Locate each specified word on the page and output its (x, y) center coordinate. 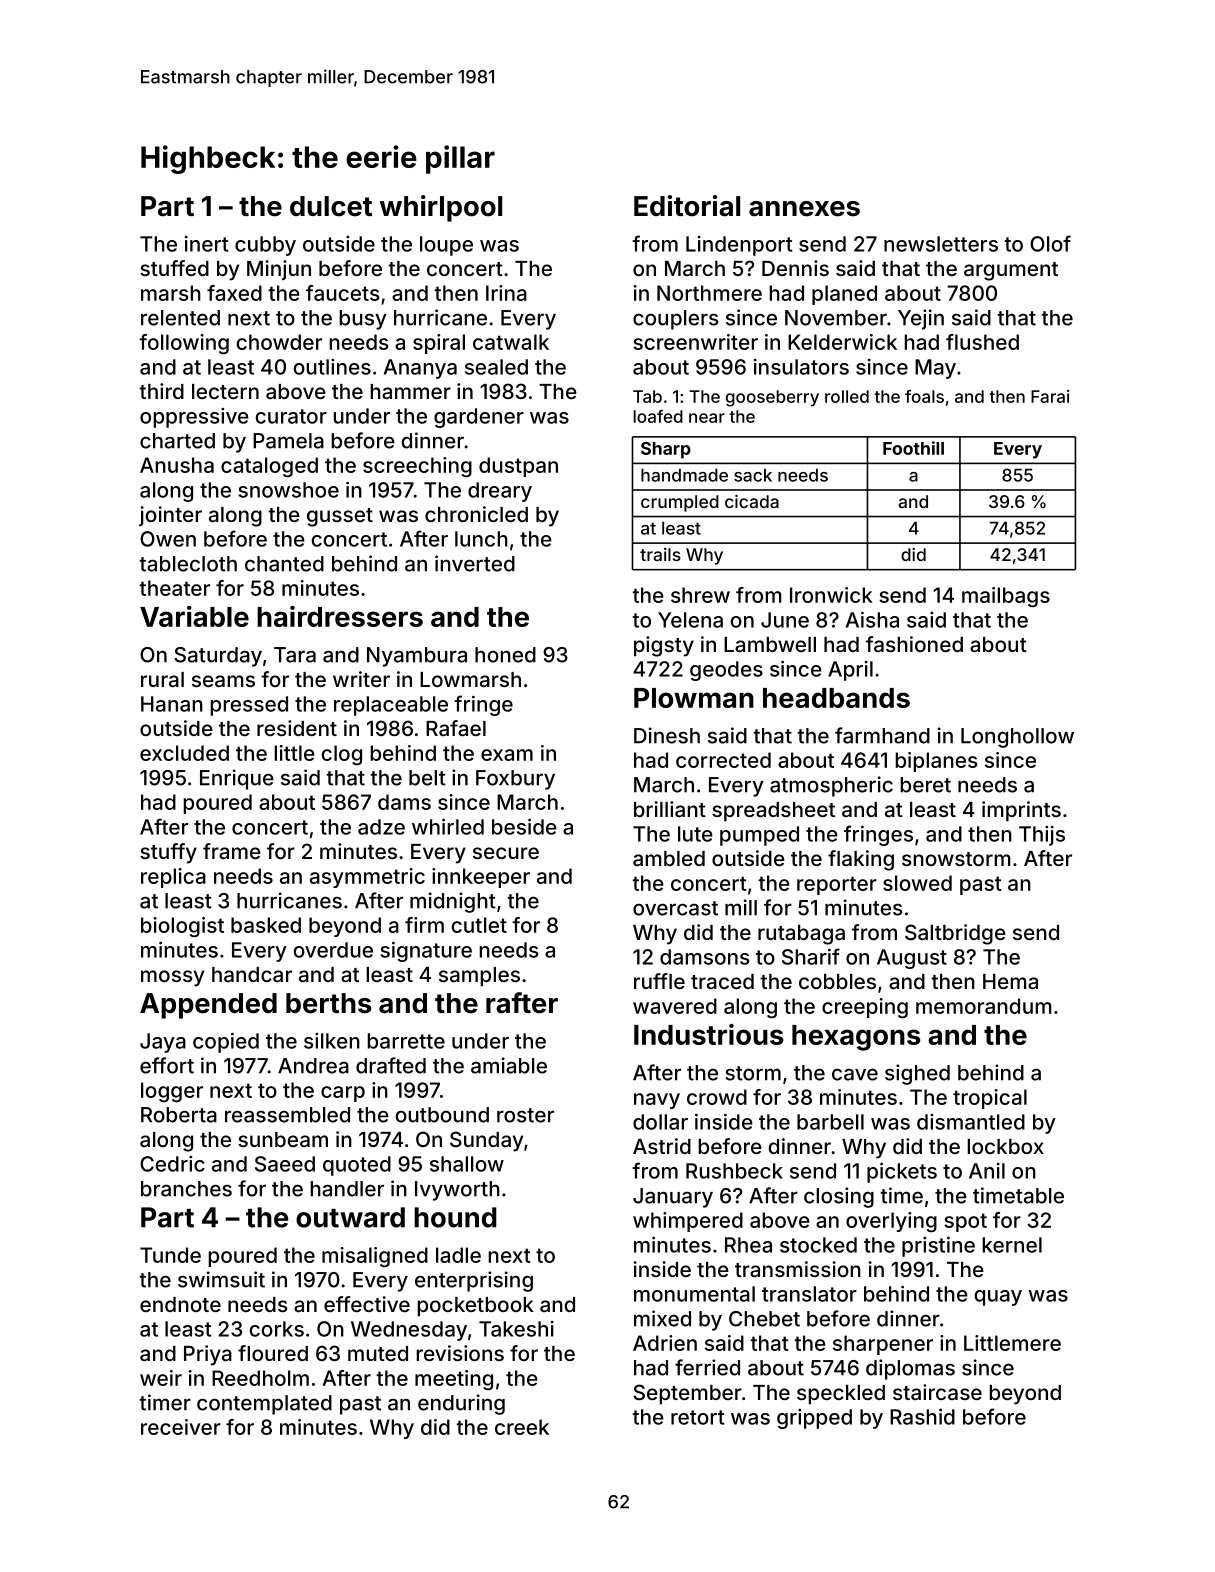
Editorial (687, 206)
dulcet (331, 206)
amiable (509, 1065)
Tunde (170, 1255)
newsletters (941, 244)
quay (998, 1298)
